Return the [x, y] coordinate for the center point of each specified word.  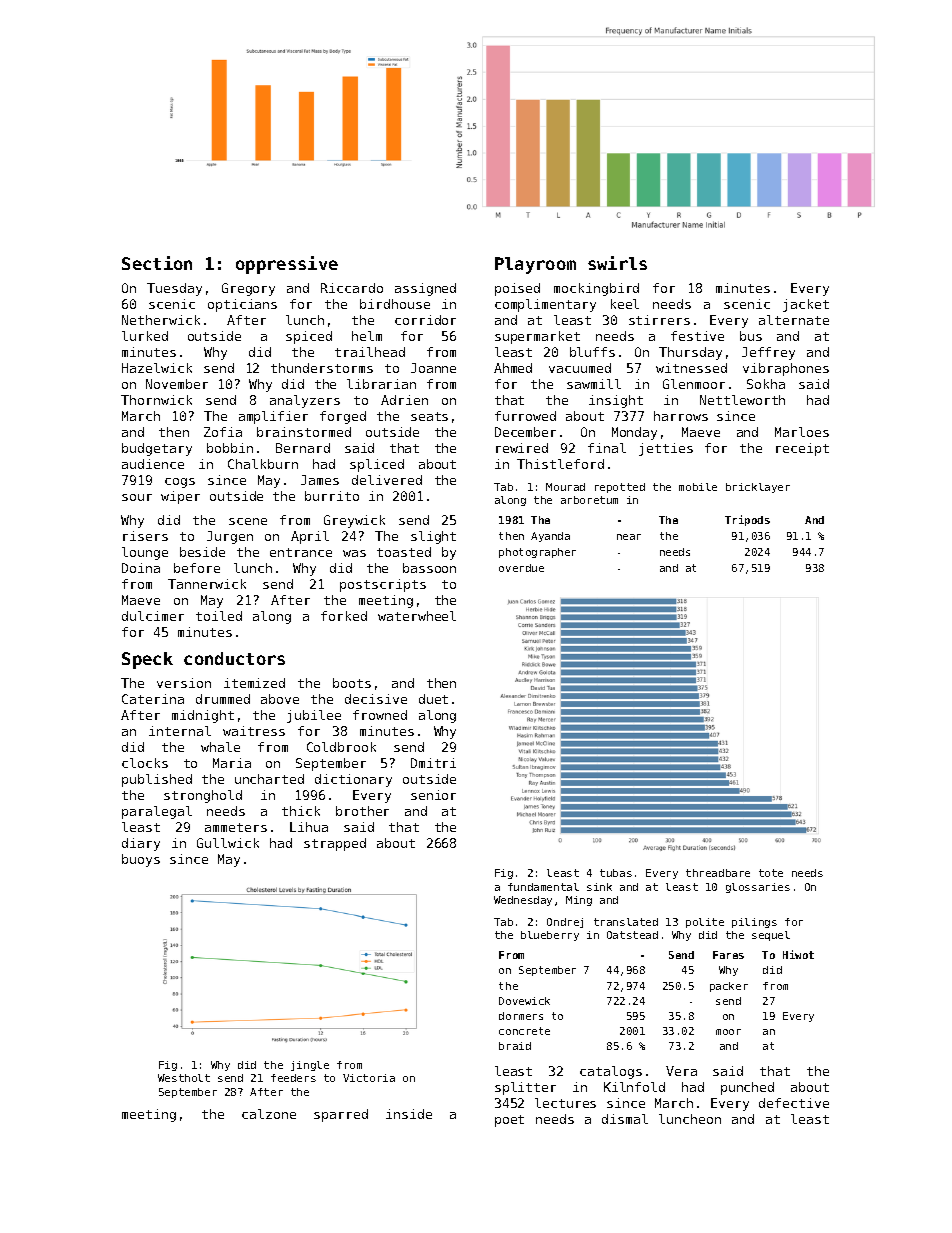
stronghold [203, 796]
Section [157, 263]
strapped [335, 844]
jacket [806, 305]
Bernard [303, 448]
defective [794, 1103]
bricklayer [758, 488]
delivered [387, 480]
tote [771, 873]
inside [409, 1114]
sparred [341, 1115]
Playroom [535, 265]
